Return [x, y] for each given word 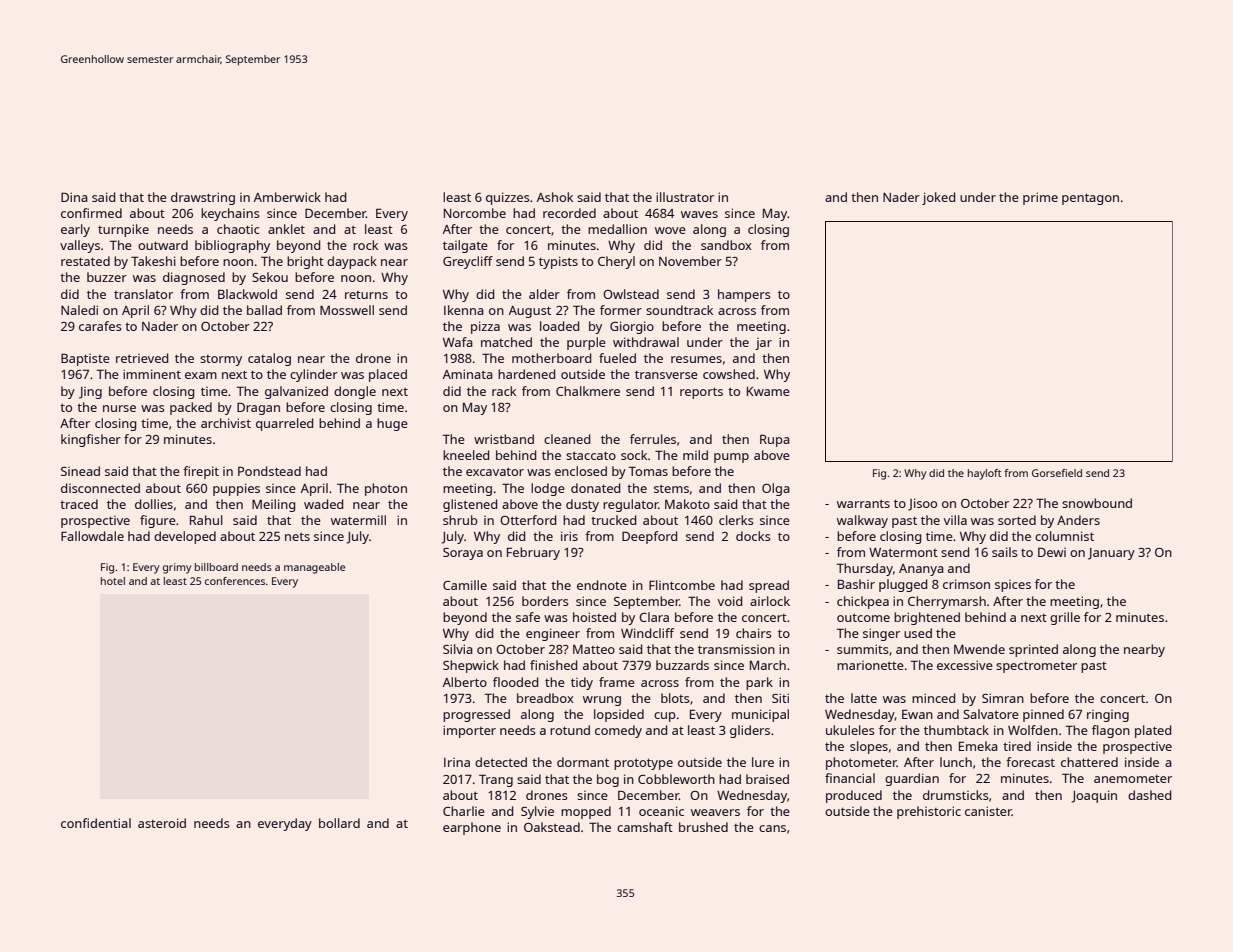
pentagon [1090, 199]
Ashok [555, 197]
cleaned [567, 439]
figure [158, 521]
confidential [96, 823]
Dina [74, 197]
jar [763, 344]
